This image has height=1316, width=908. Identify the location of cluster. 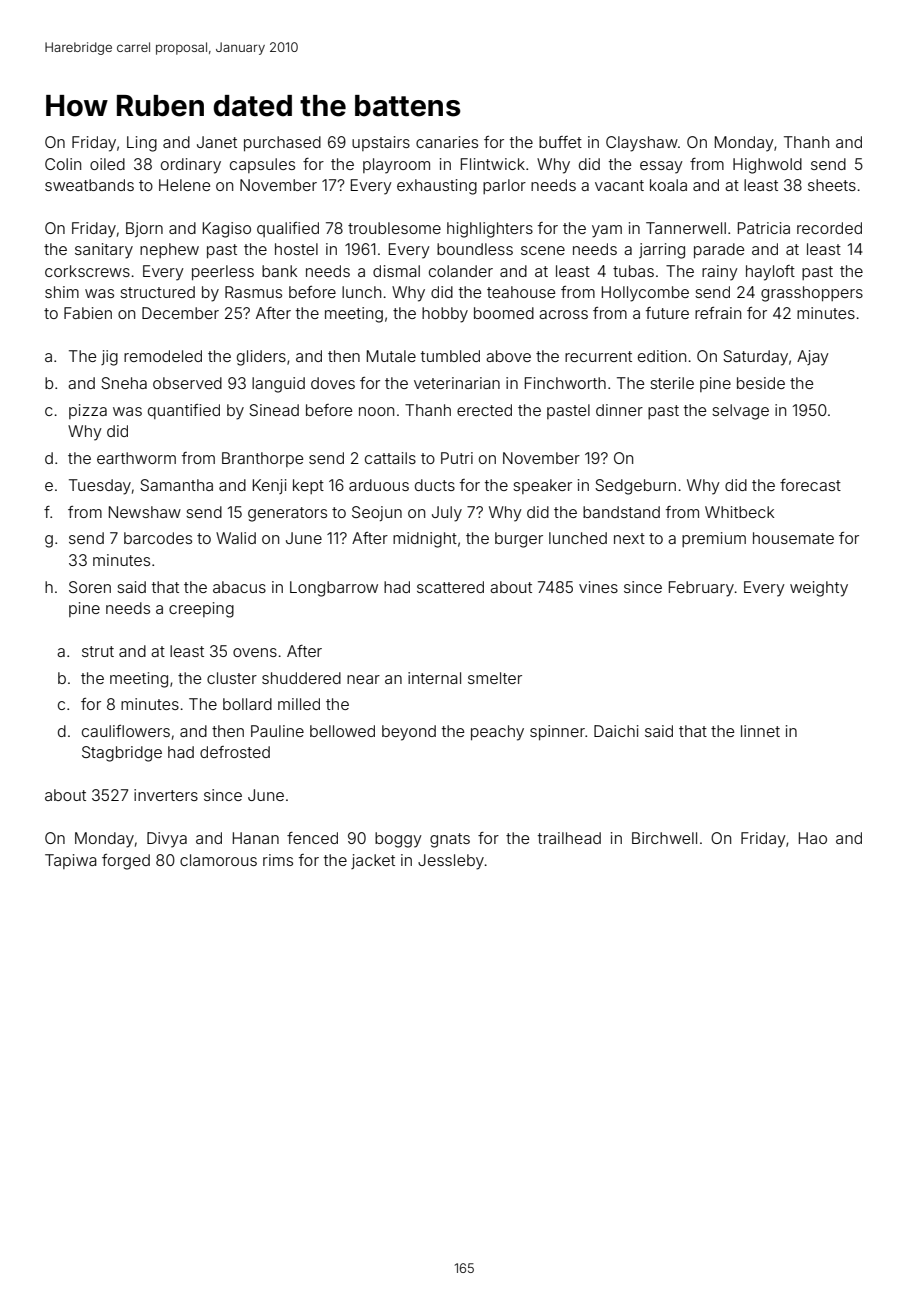
(232, 678).
